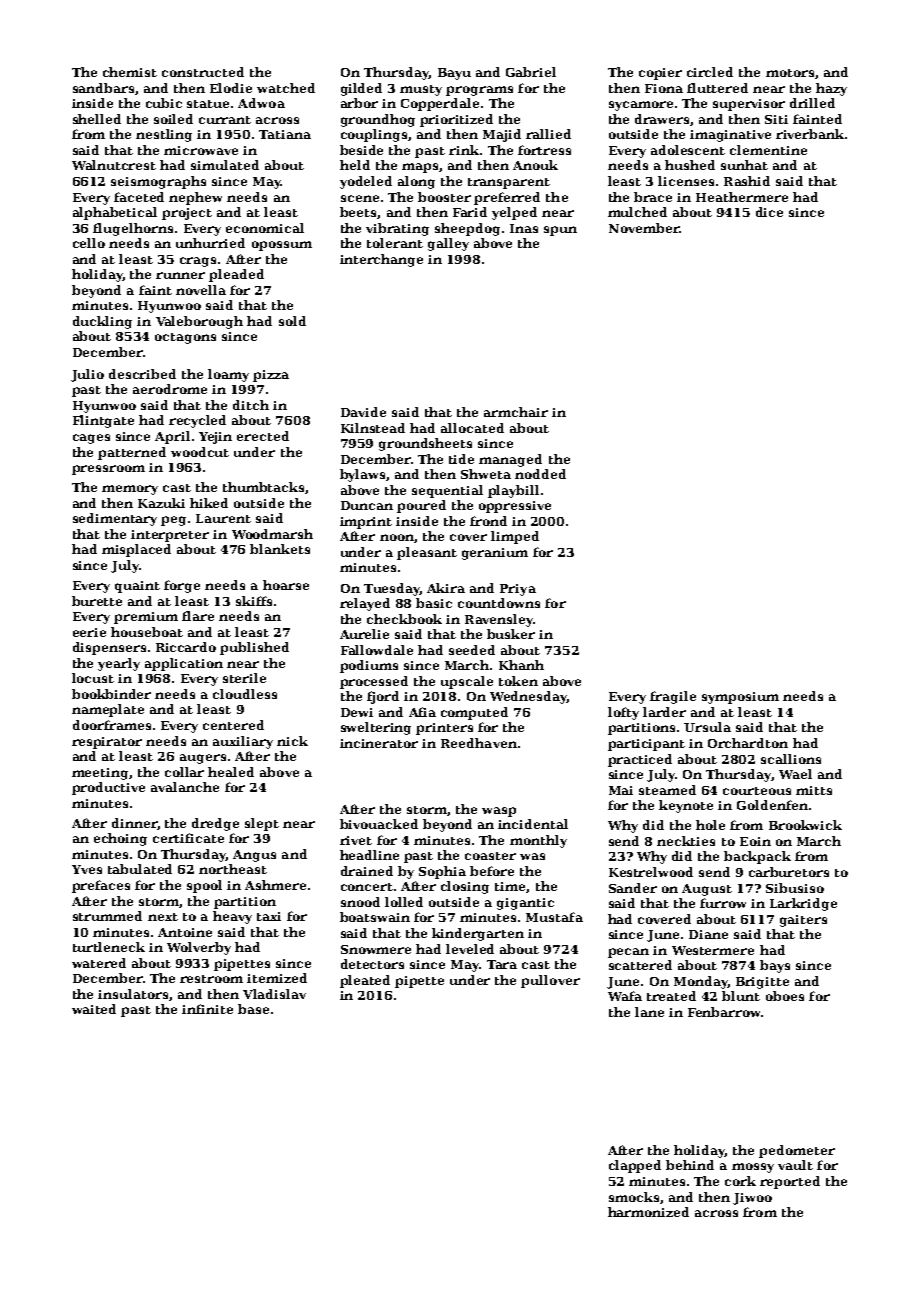  What do you see at coordinates (634, 1197) in the screenshot?
I see `smocks` at bounding box center [634, 1197].
